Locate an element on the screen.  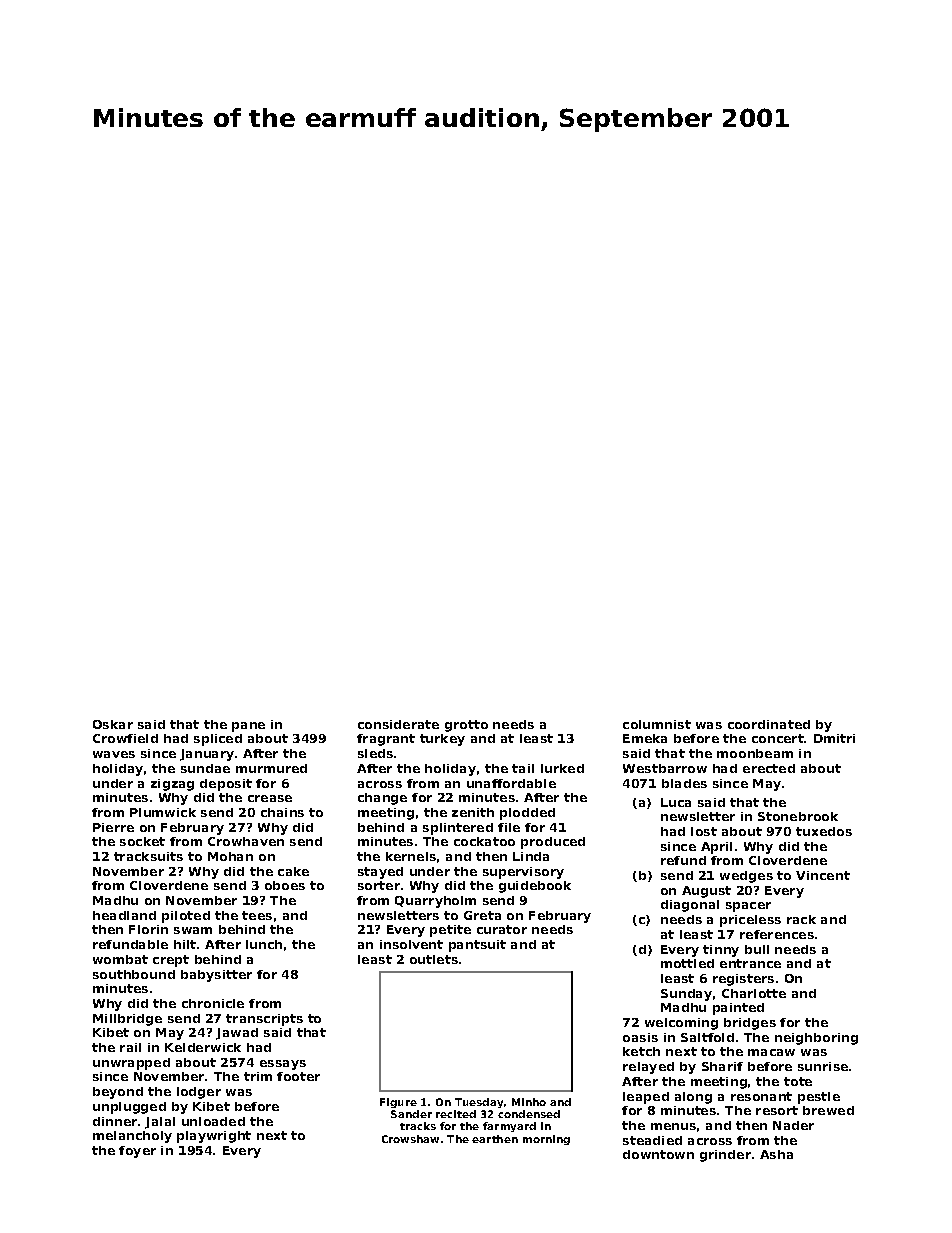
chains is located at coordinates (282, 812).
